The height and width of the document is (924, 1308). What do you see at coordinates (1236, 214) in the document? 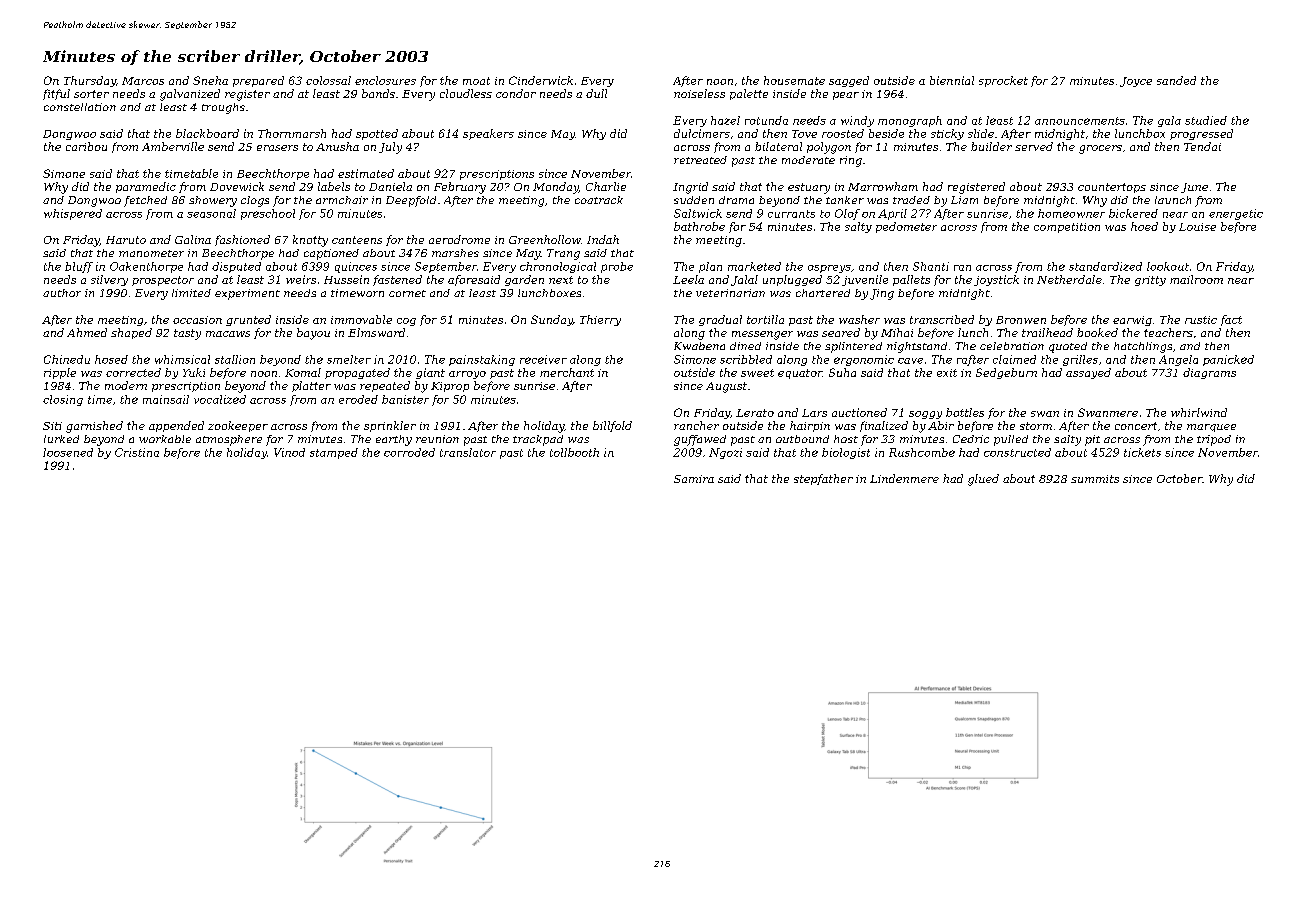
I see `energetic` at bounding box center [1236, 214].
